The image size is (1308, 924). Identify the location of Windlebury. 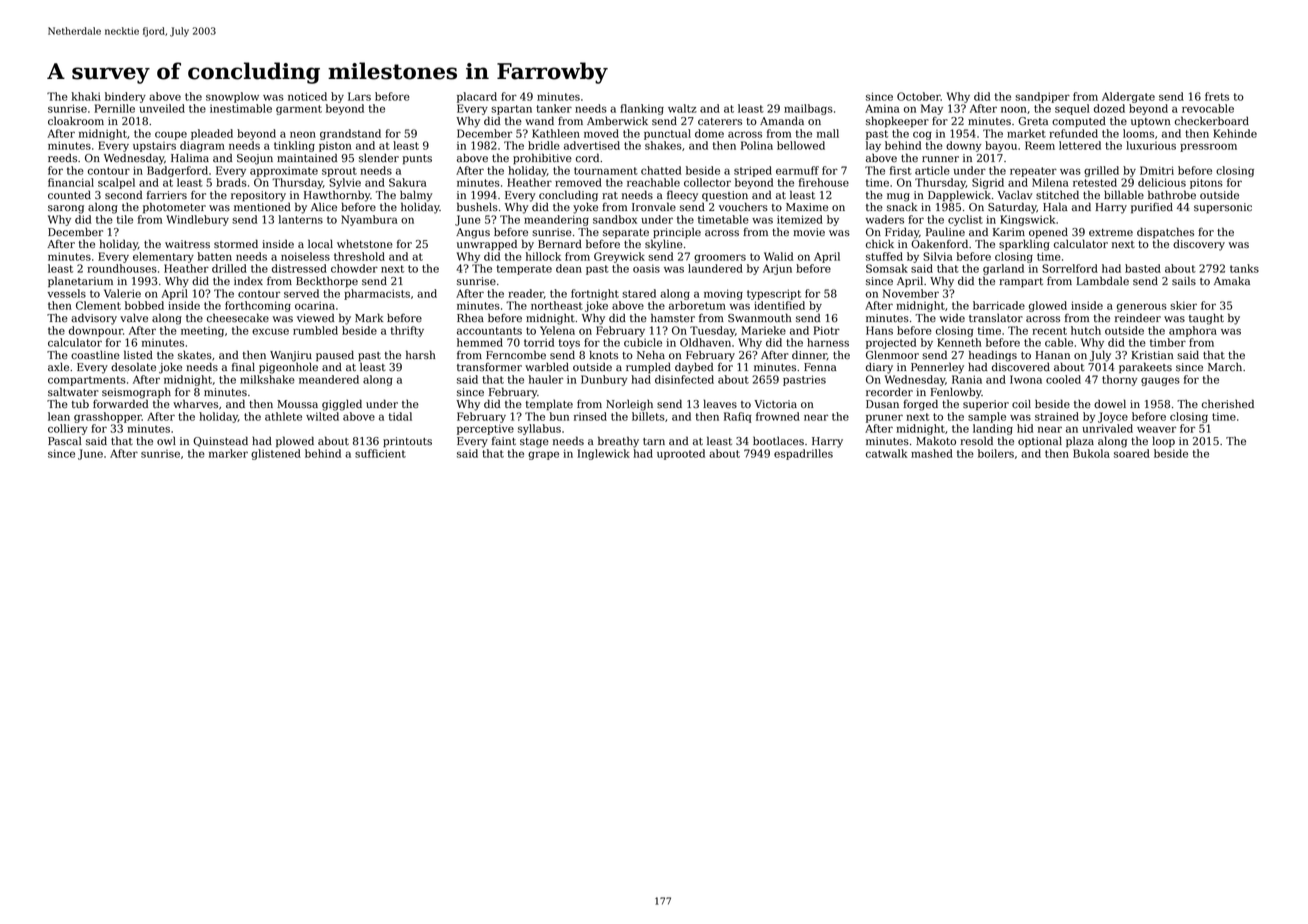
(197, 220).
